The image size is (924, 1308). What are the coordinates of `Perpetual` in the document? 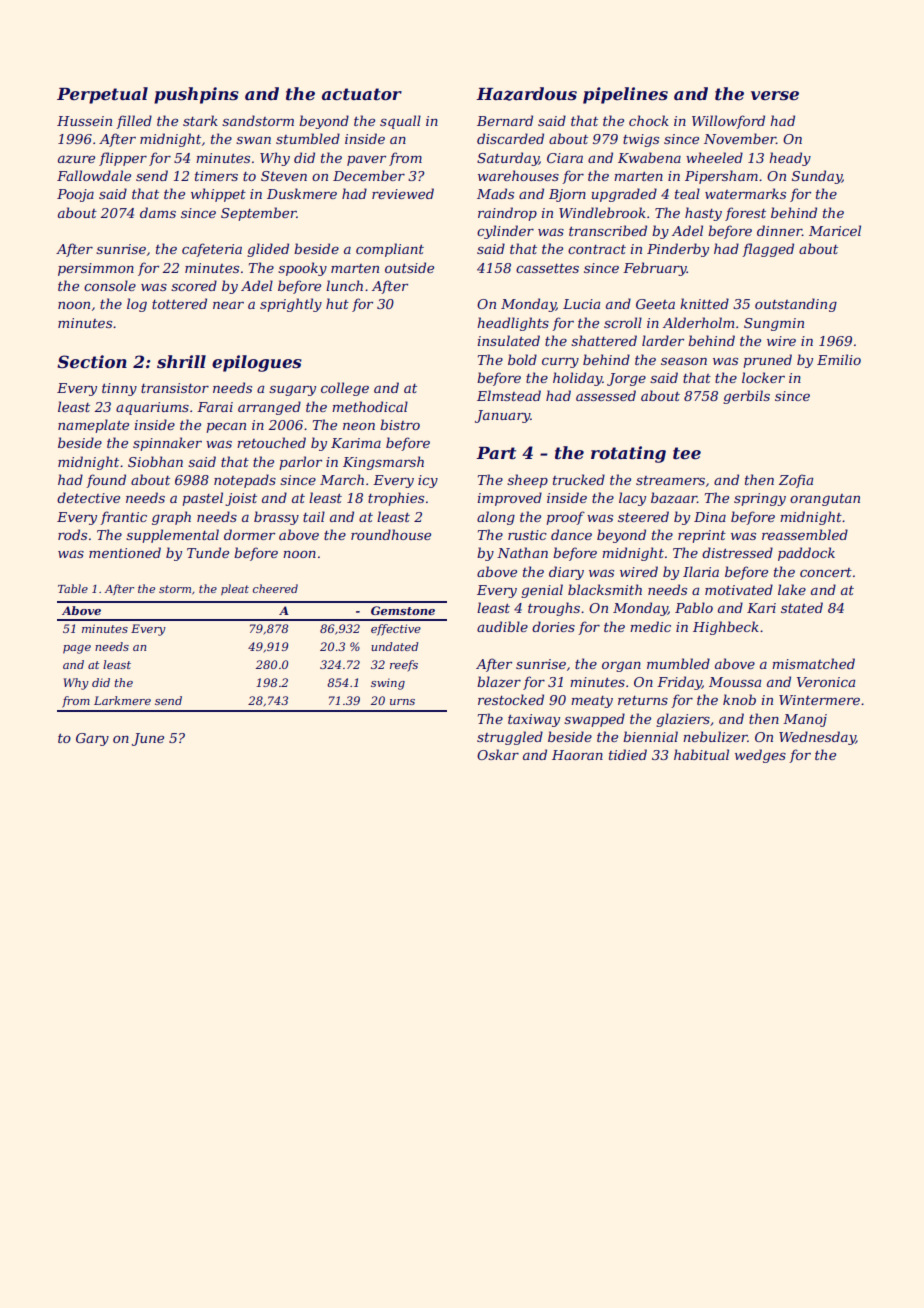 It's located at (102, 95).
